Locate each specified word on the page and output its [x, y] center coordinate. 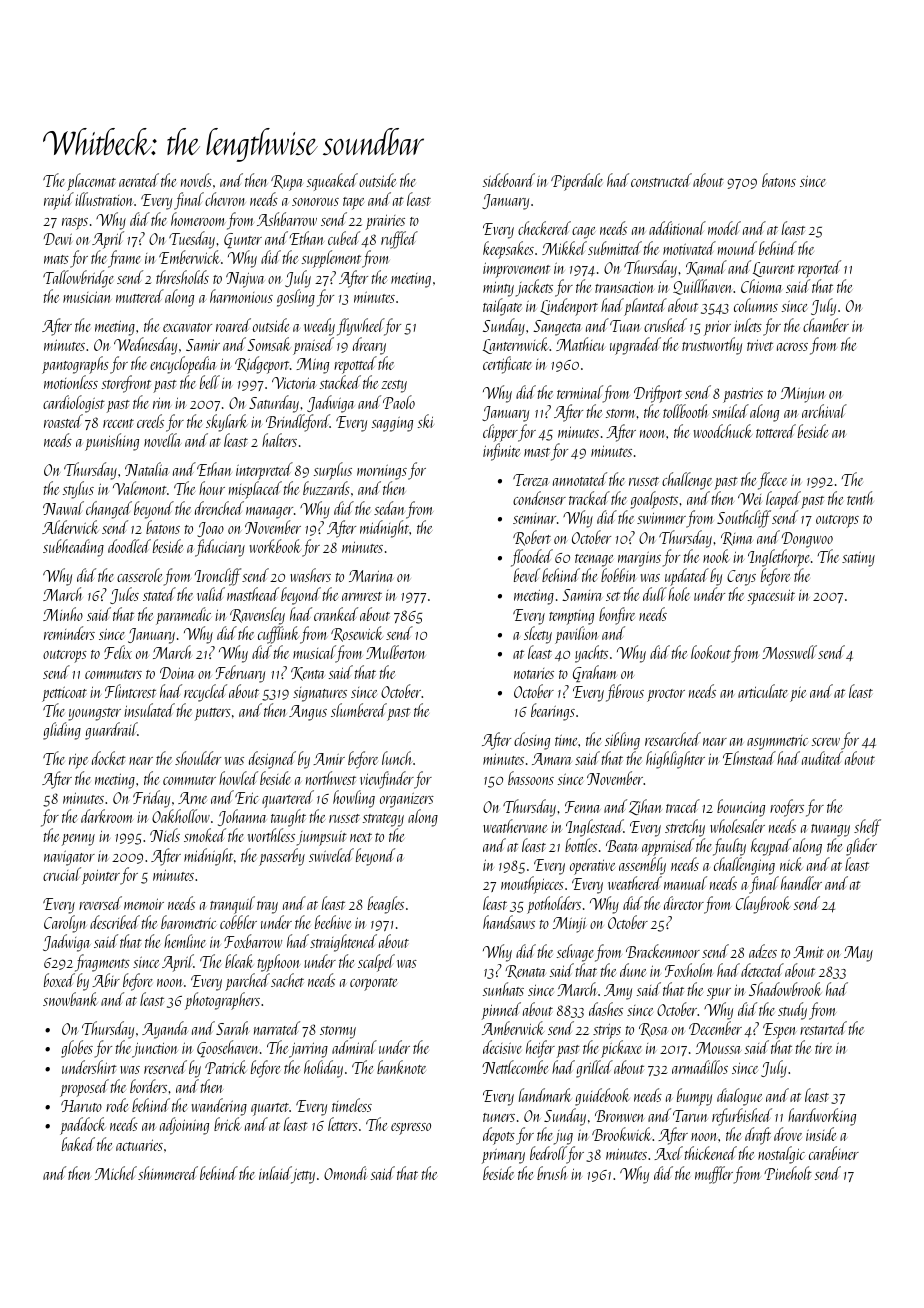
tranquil [232, 905]
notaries [534, 673]
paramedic [183, 616]
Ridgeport [262, 365]
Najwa [245, 280]
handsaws [509, 922]
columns [756, 305]
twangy [830, 830]
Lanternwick [516, 345]
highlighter [675, 760]
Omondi [346, 1173]
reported [819, 269]
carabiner [834, 1153]
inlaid [275, 1174]
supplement [331, 259]
